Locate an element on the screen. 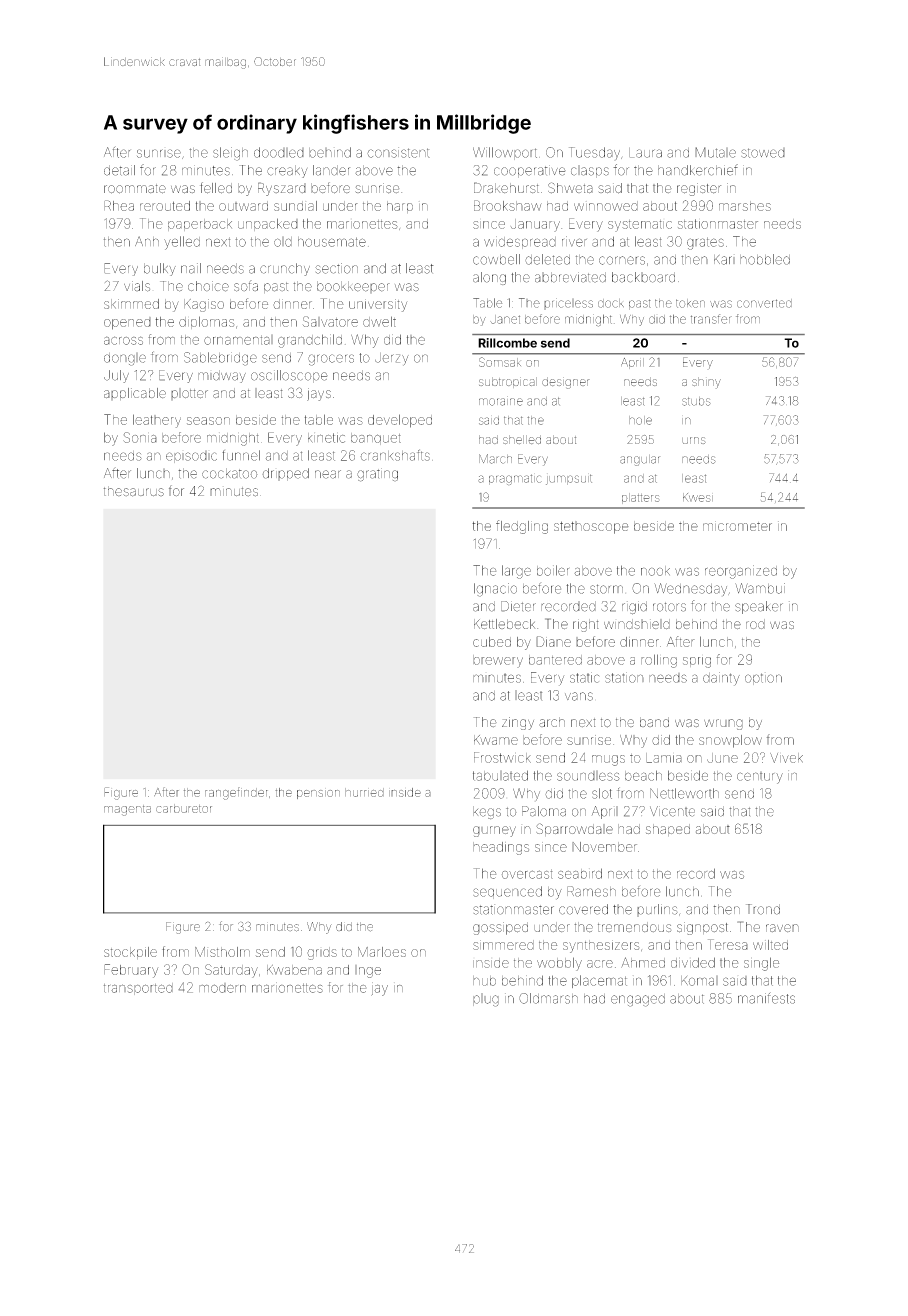  detail is located at coordinates (119, 170).
